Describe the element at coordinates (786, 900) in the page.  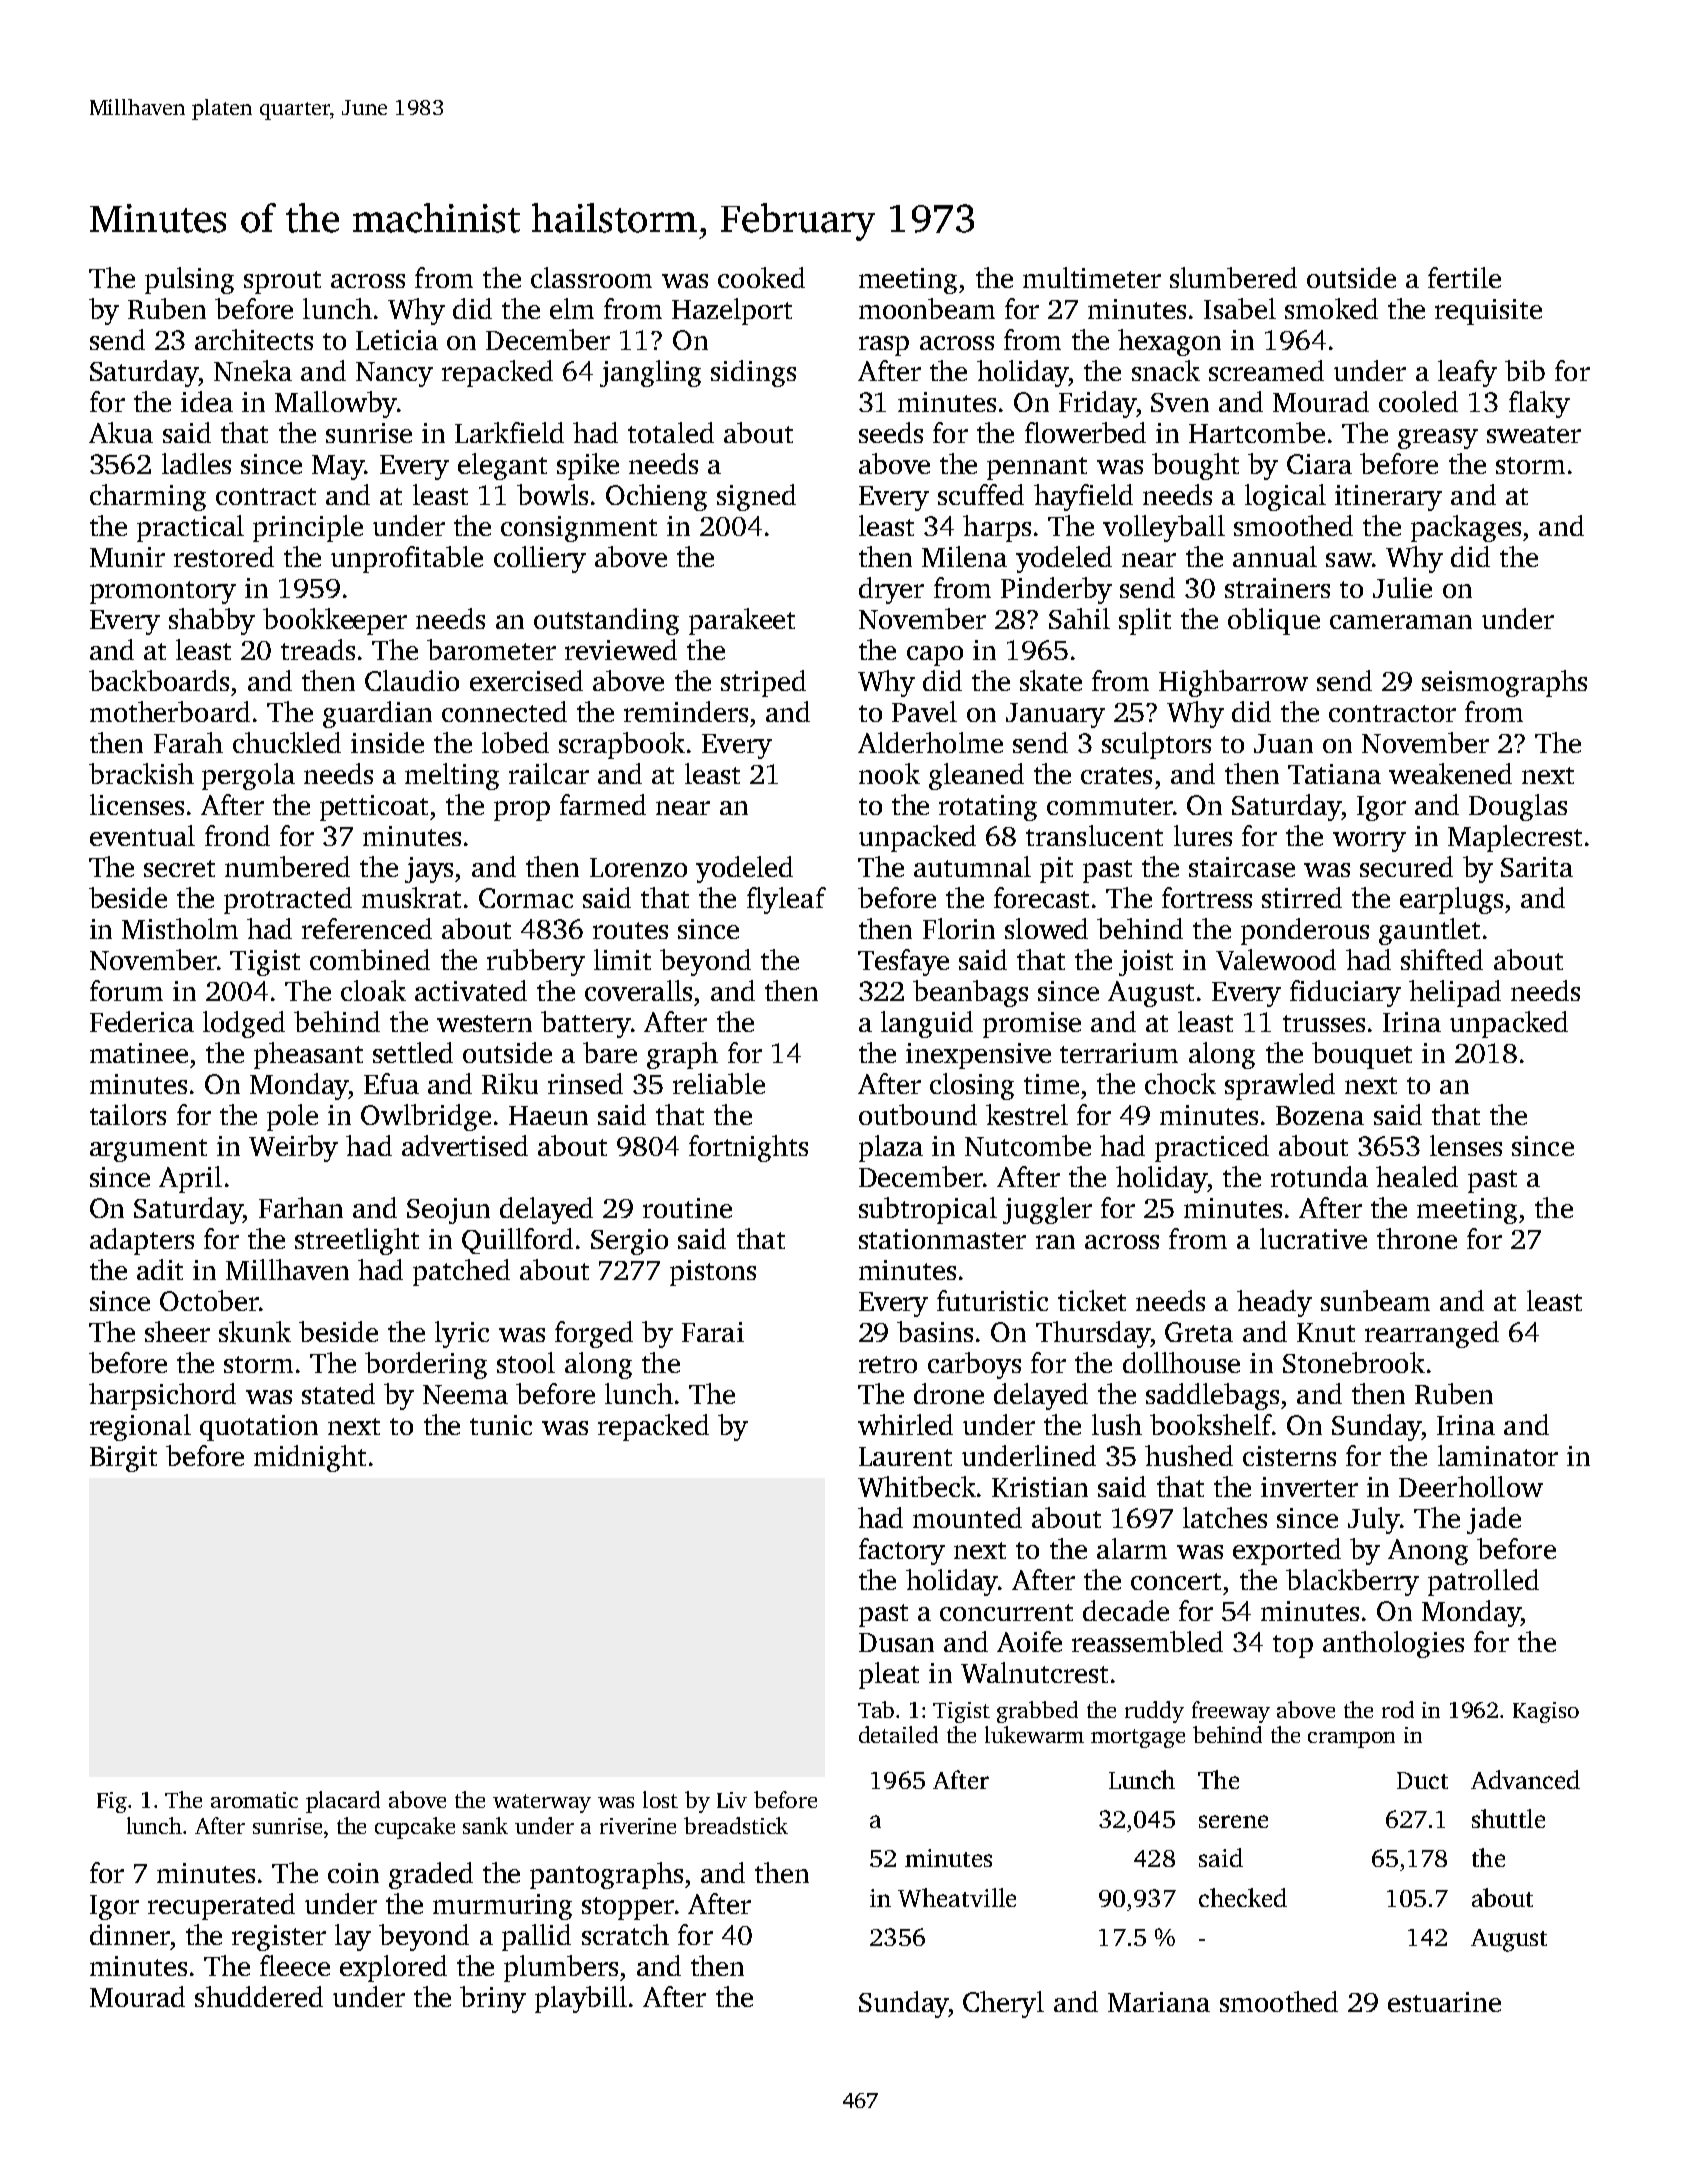
I see `flyleaf` at that location.
